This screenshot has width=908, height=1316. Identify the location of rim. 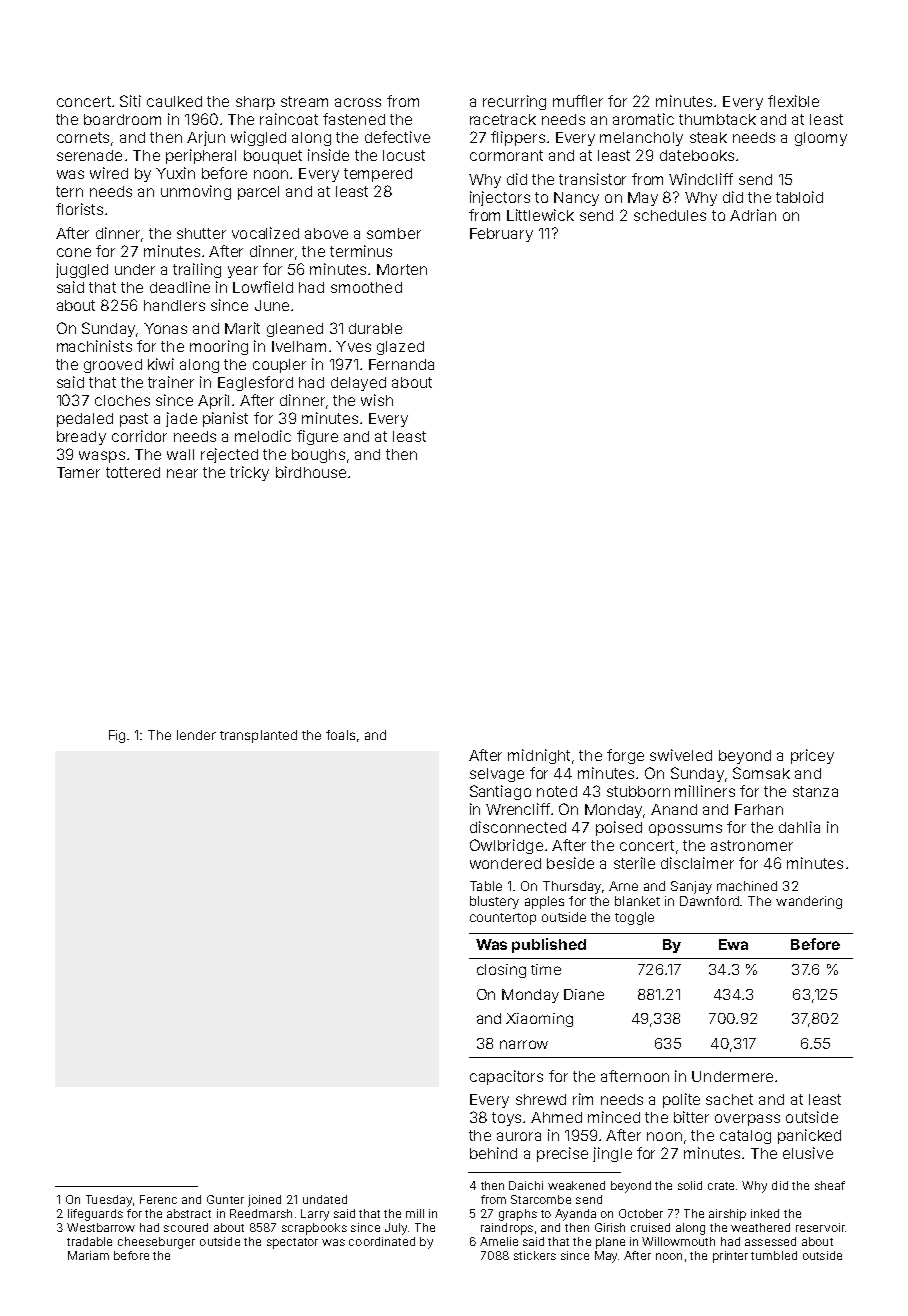
(583, 1099).
